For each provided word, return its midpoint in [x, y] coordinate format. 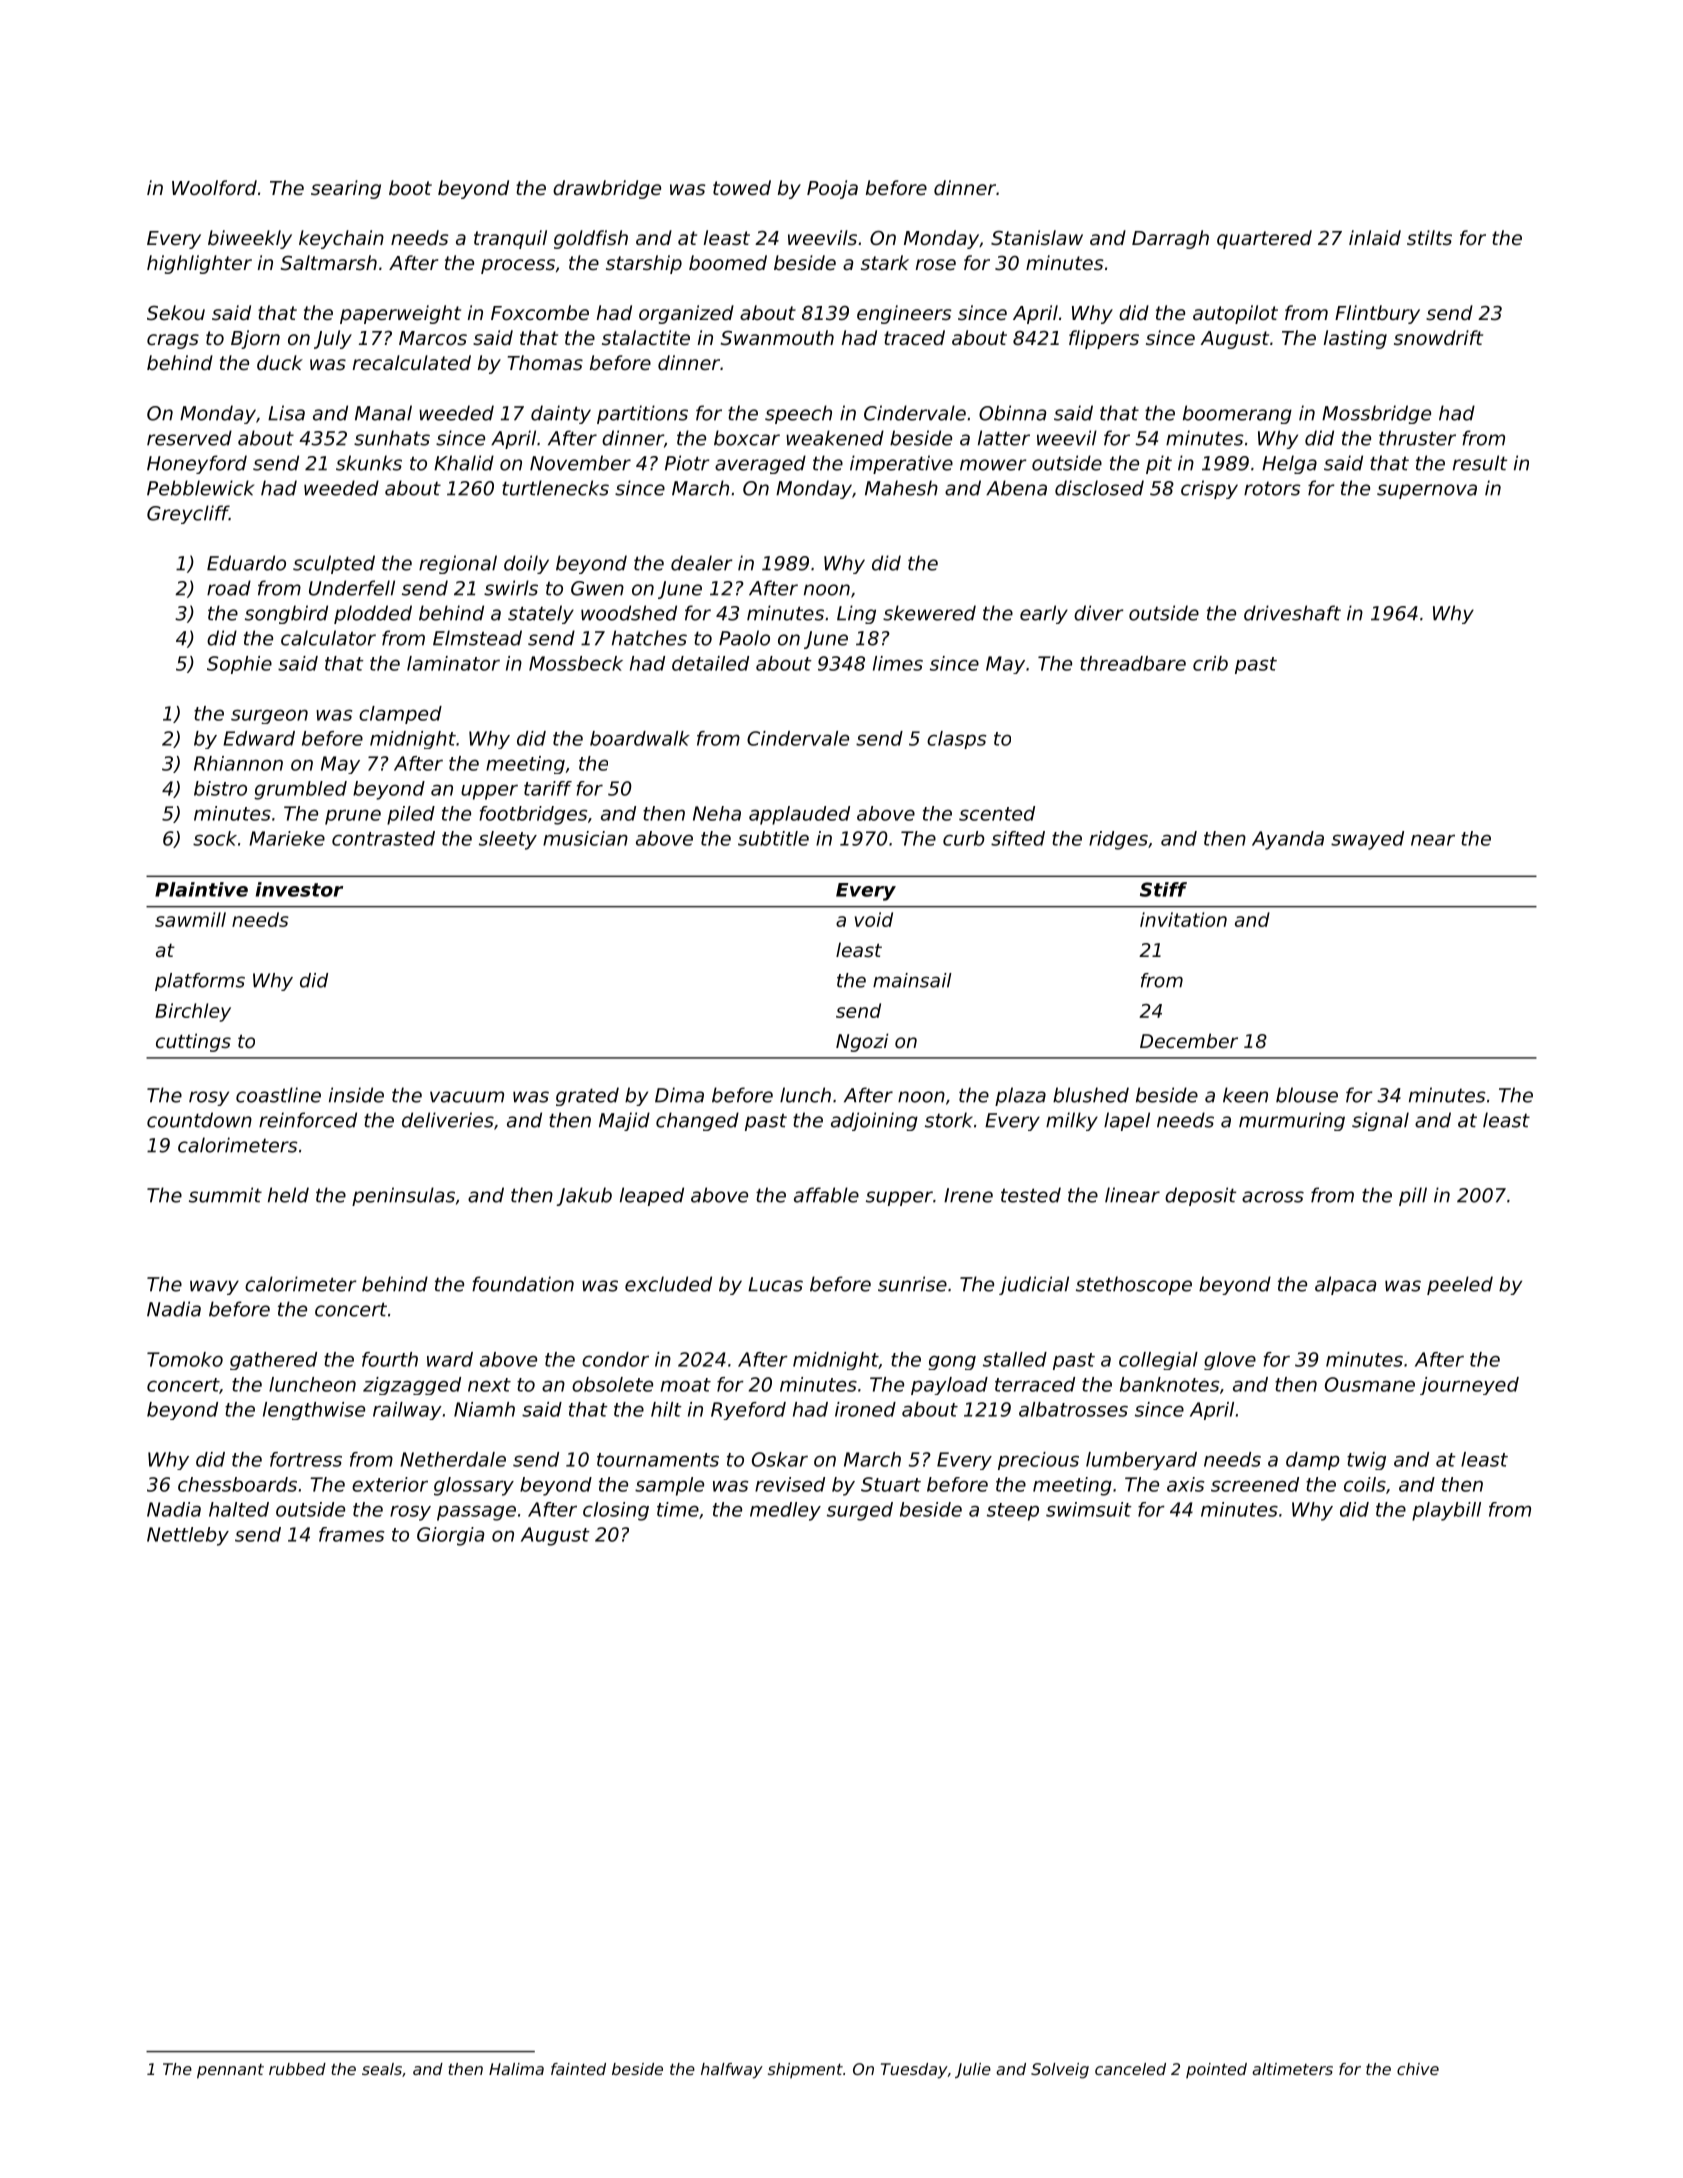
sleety [508, 840]
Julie [973, 2070]
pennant [230, 2071]
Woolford [214, 187]
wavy [214, 1287]
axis [1185, 1484]
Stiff [1163, 889]
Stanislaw [1037, 237]
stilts [1429, 237]
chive [1418, 2069]
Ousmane [1370, 1384]
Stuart [891, 1484]
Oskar [780, 1459]
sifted [1018, 838]
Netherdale [453, 1459]
